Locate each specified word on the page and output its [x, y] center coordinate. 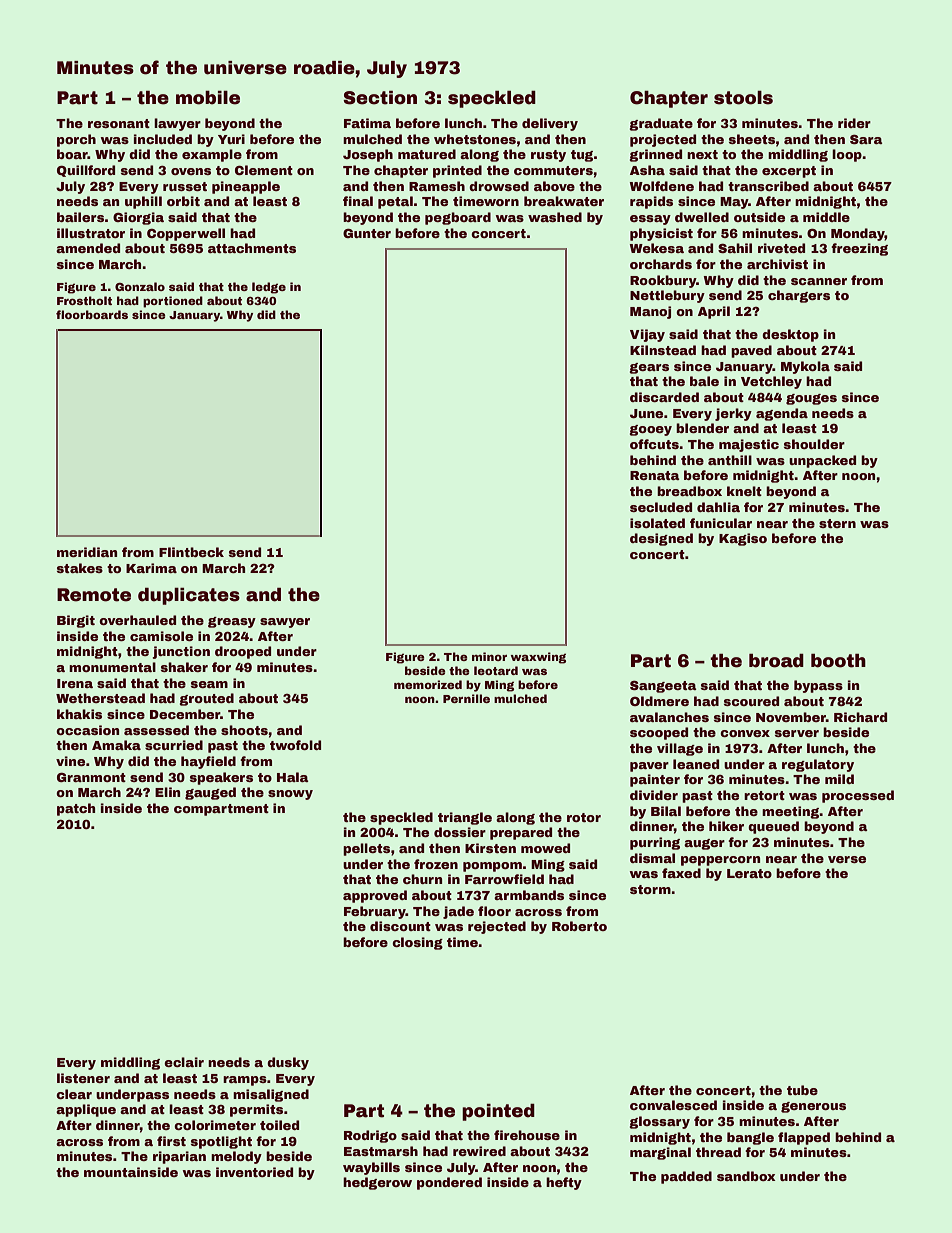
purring [655, 843]
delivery [550, 124]
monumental [112, 667]
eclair [184, 1062]
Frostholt [84, 300]
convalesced [673, 1105]
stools [743, 98]
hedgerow [377, 1183]
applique [86, 1110]
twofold [295, 745]
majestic [749, 445]
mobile [208, 98]
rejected [497, 927]
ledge [269, 288]
